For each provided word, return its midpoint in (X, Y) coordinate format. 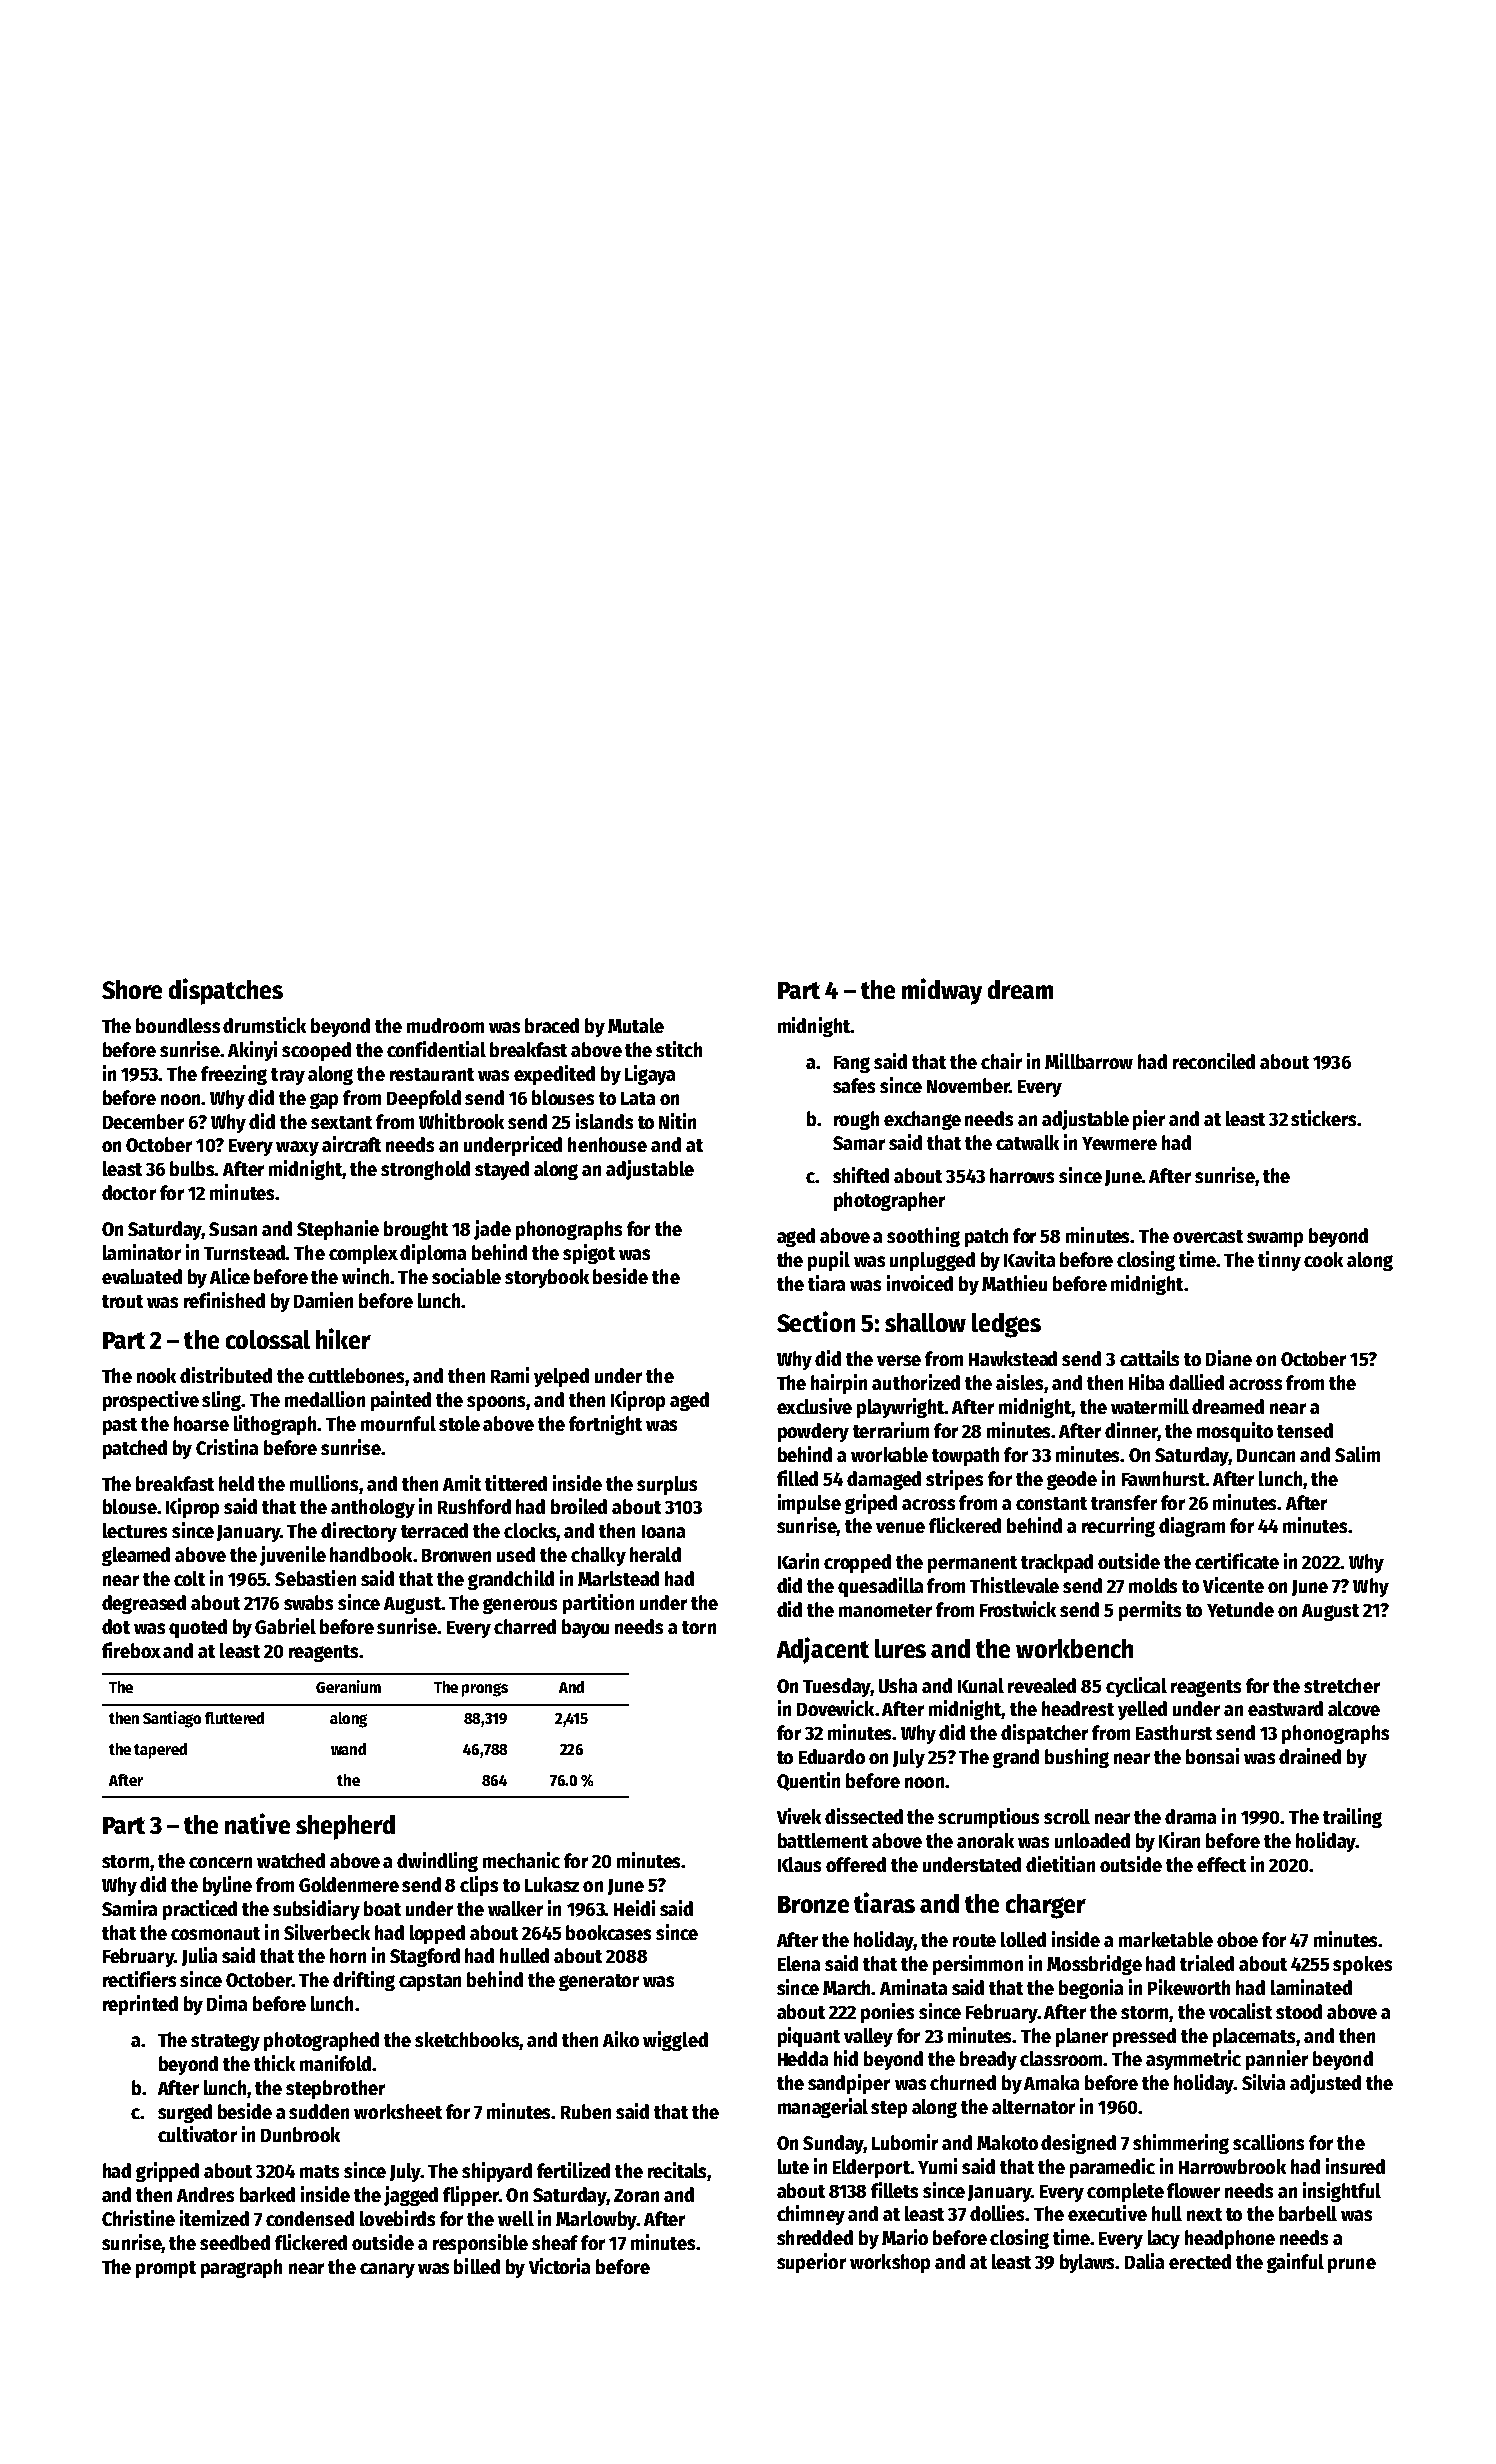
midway (942, 991)
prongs (485, 1690)
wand (348, 1749)
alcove (1354, 1708)
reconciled (1214, 1061)
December (143, 1121)
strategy (225, 2042)
